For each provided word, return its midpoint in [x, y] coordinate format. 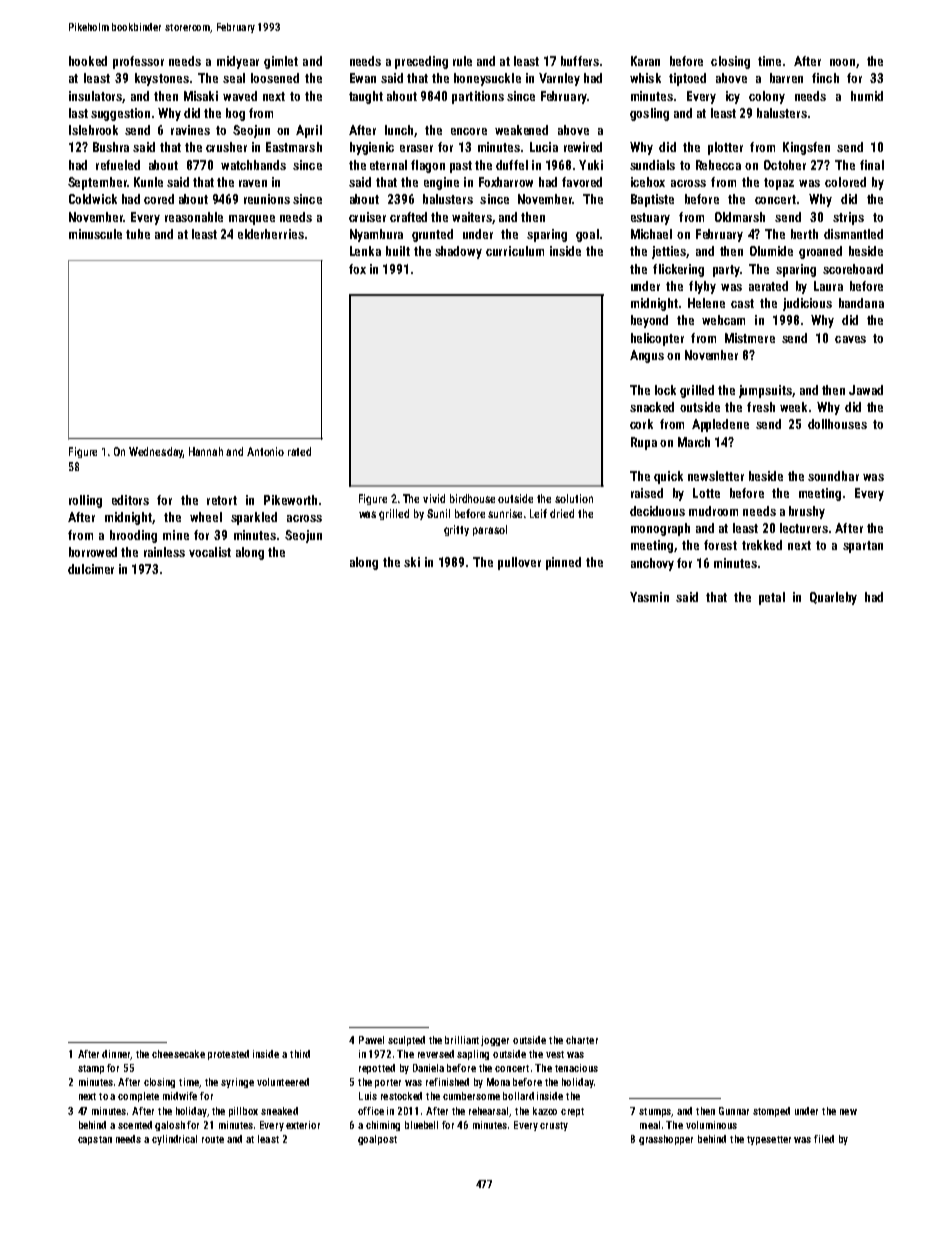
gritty [456, 530]
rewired [583, 147]
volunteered [283, 1082]
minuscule [95, 234]
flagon [428, 166]
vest [555, 1054]
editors [130, 500]
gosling [649, 114]
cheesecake [178, 1054]
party [726, 271]
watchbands [253, 165]
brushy [807, 512]
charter [582, 1040]
